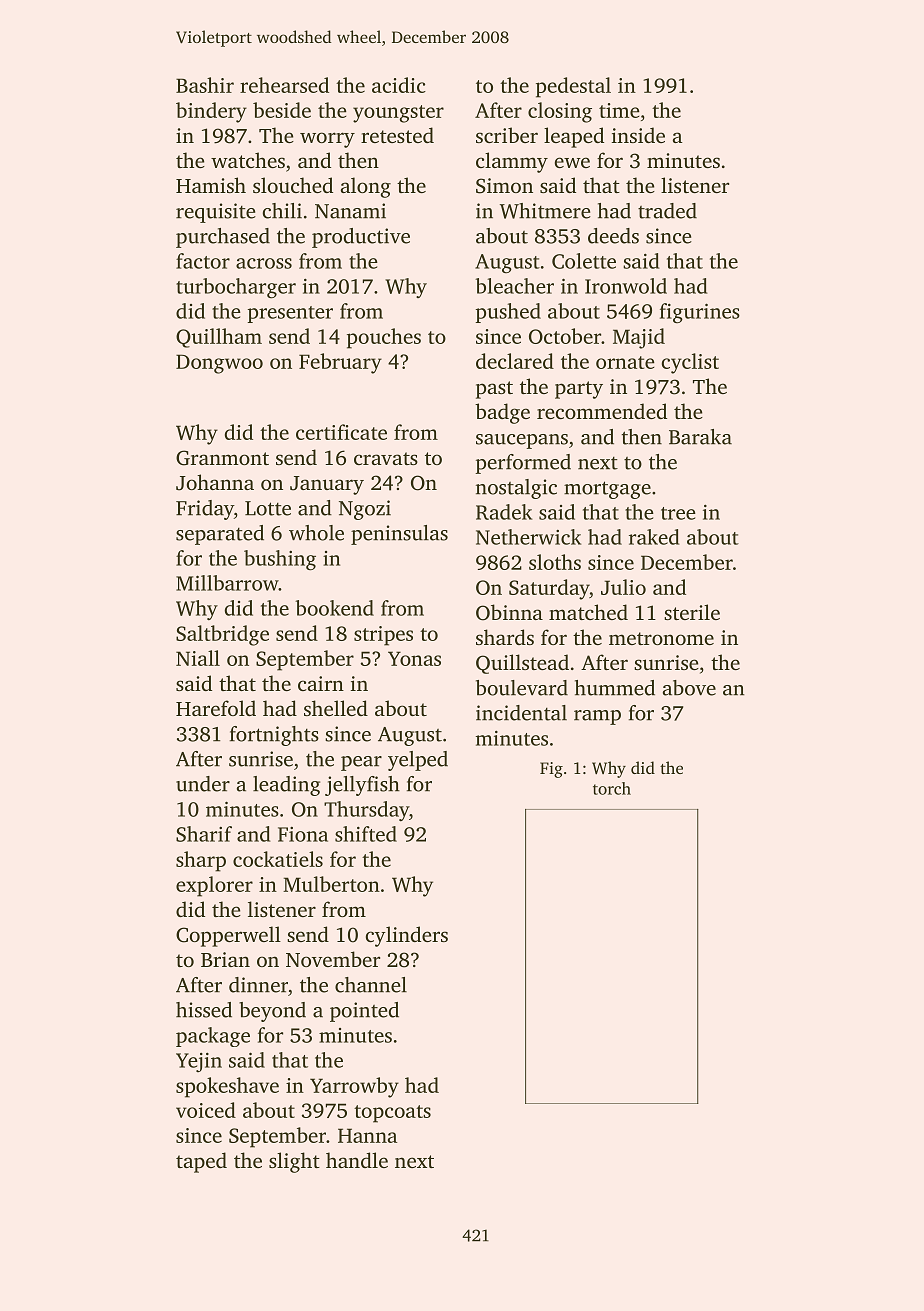 The image size is (924, 1311). Describe the element at coordinates (278, 859) in the screenshot. I see `cockatiels` at that location.
